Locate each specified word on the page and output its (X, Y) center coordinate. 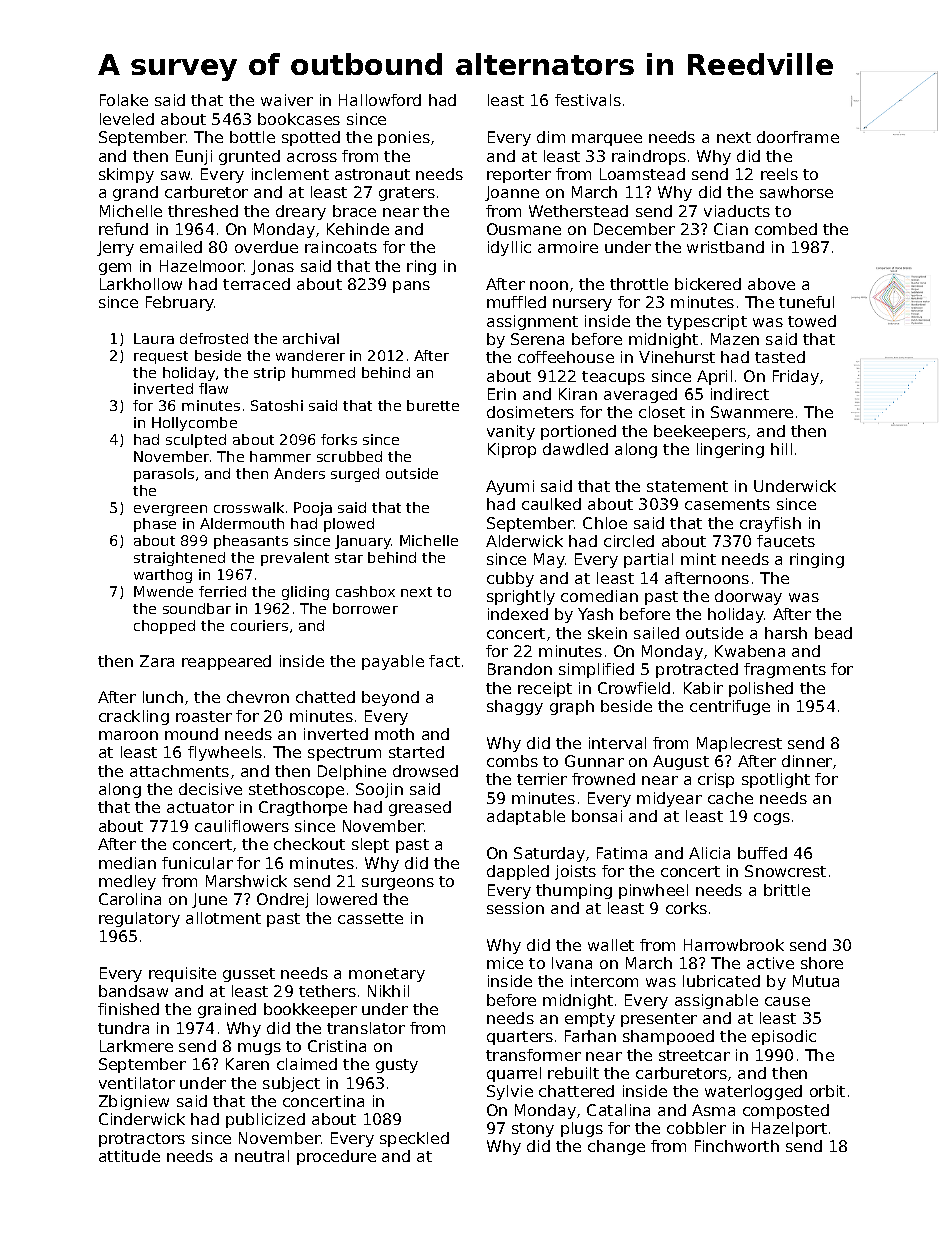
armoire (568, 247)
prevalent (295, 559)
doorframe (798, 137)
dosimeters (530, 412)
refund (123, 229)
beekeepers (700, 432)
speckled (414, 1139)
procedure (336, 1157)
